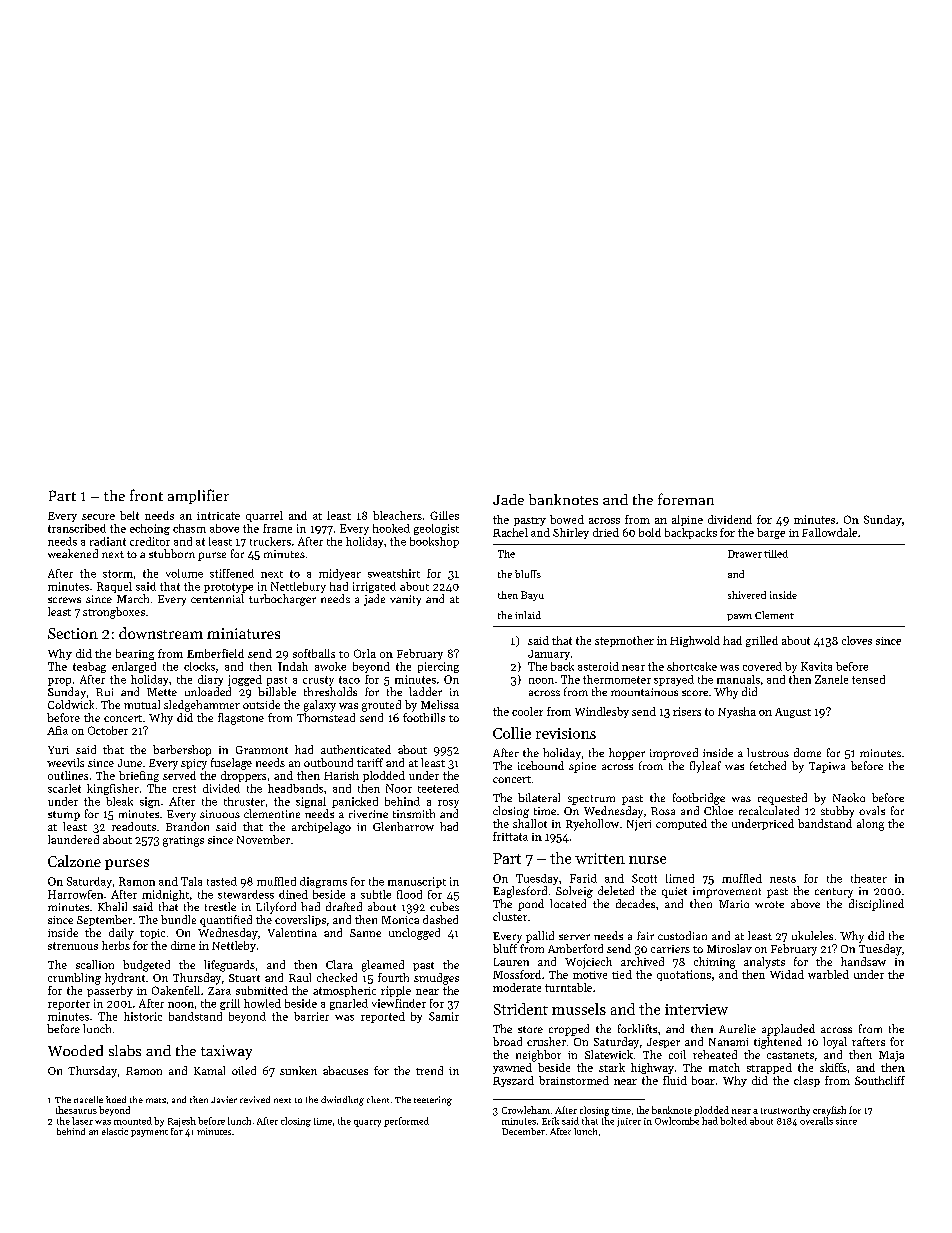 The image size is (952, 1233). I want to click on pawn, so click(739, 617).
